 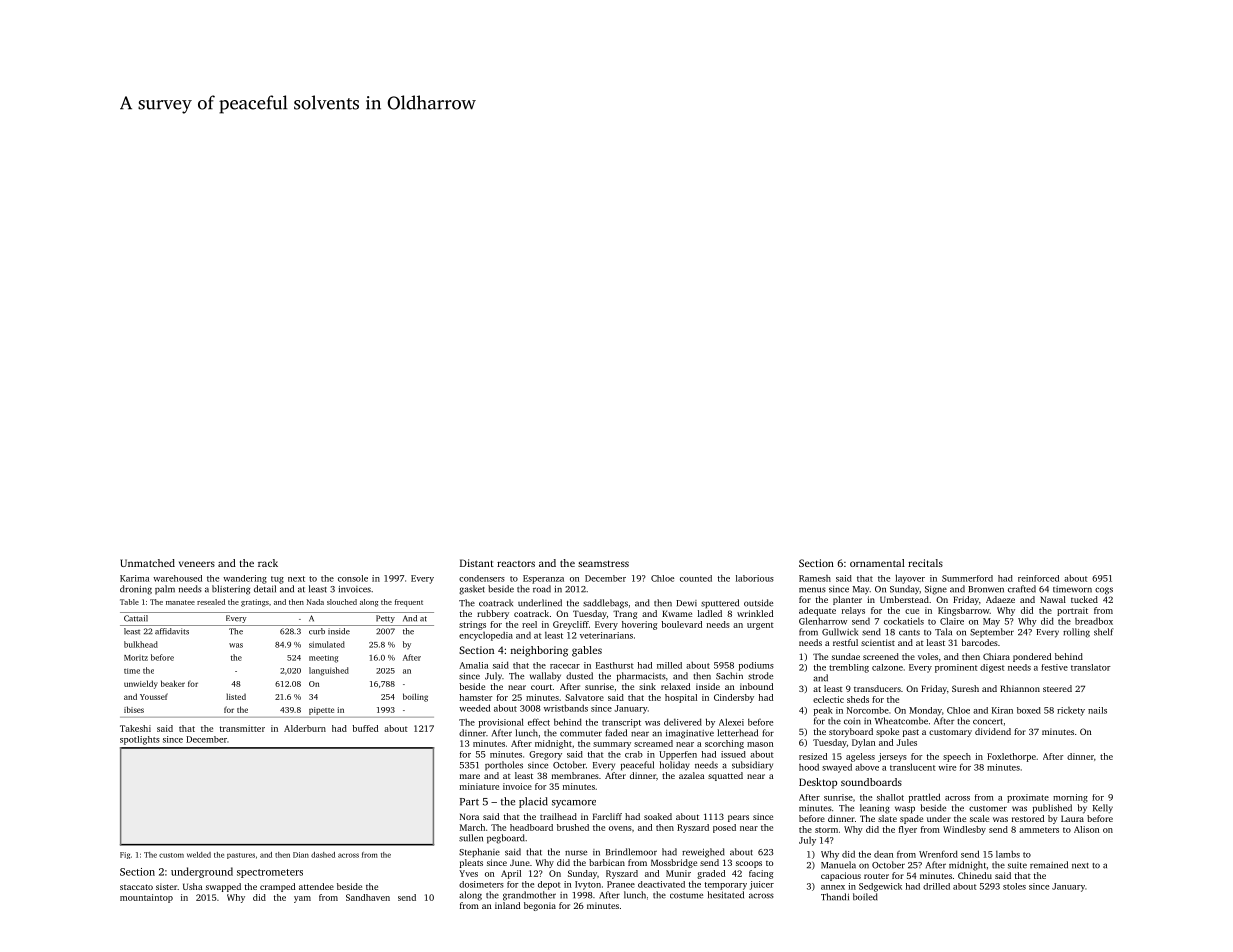 What do you see at coordinates (468, 873) in the screenshot?
I see `Yves` at bounding box center [468, 873].
